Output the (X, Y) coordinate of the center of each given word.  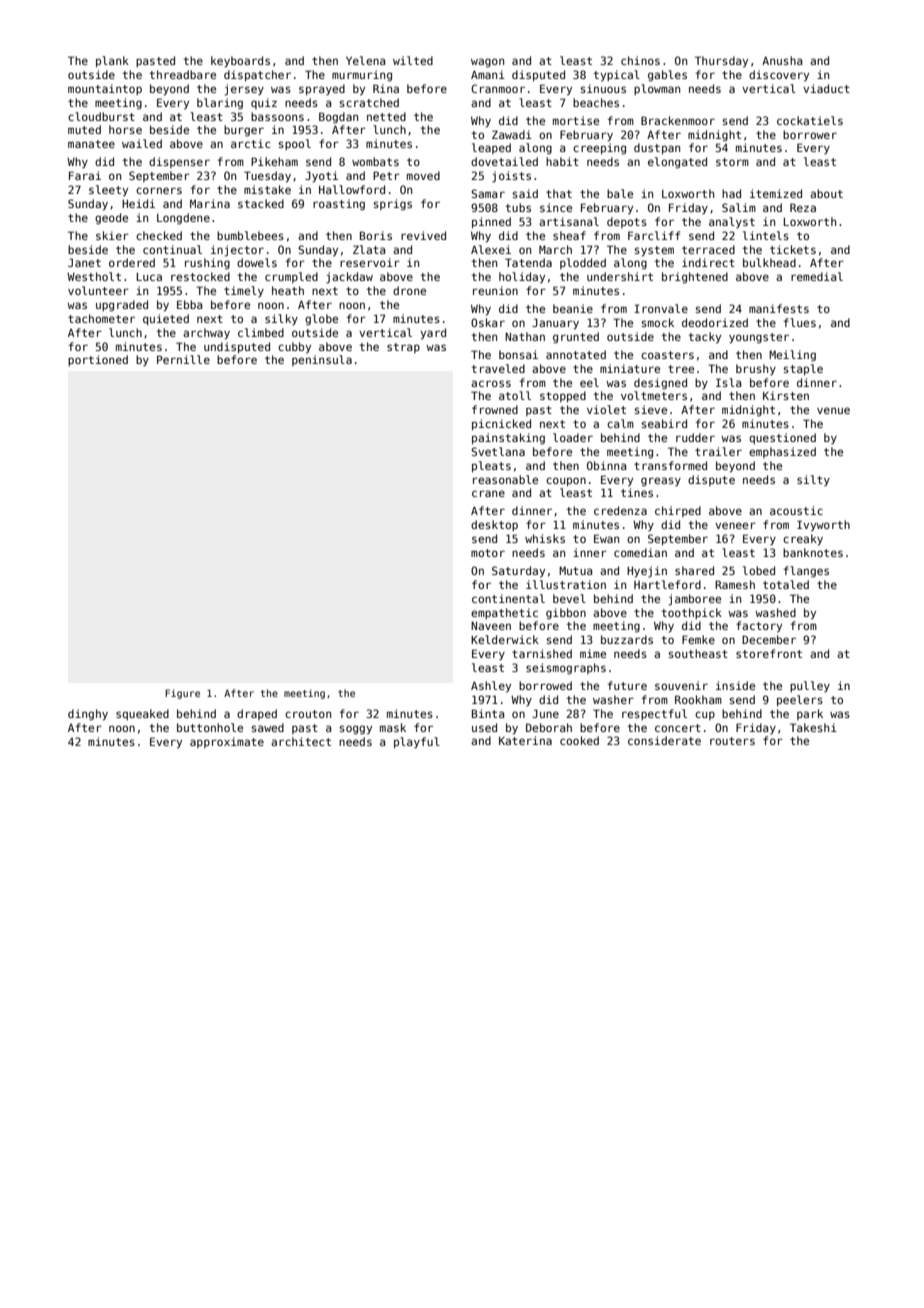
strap (403, 348)
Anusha (782, 60)
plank (112, 61)
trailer (718, 451)
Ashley (491, 687)
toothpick (691, 613)
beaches (596, 102)
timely (244, 291)
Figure (182, 694)
